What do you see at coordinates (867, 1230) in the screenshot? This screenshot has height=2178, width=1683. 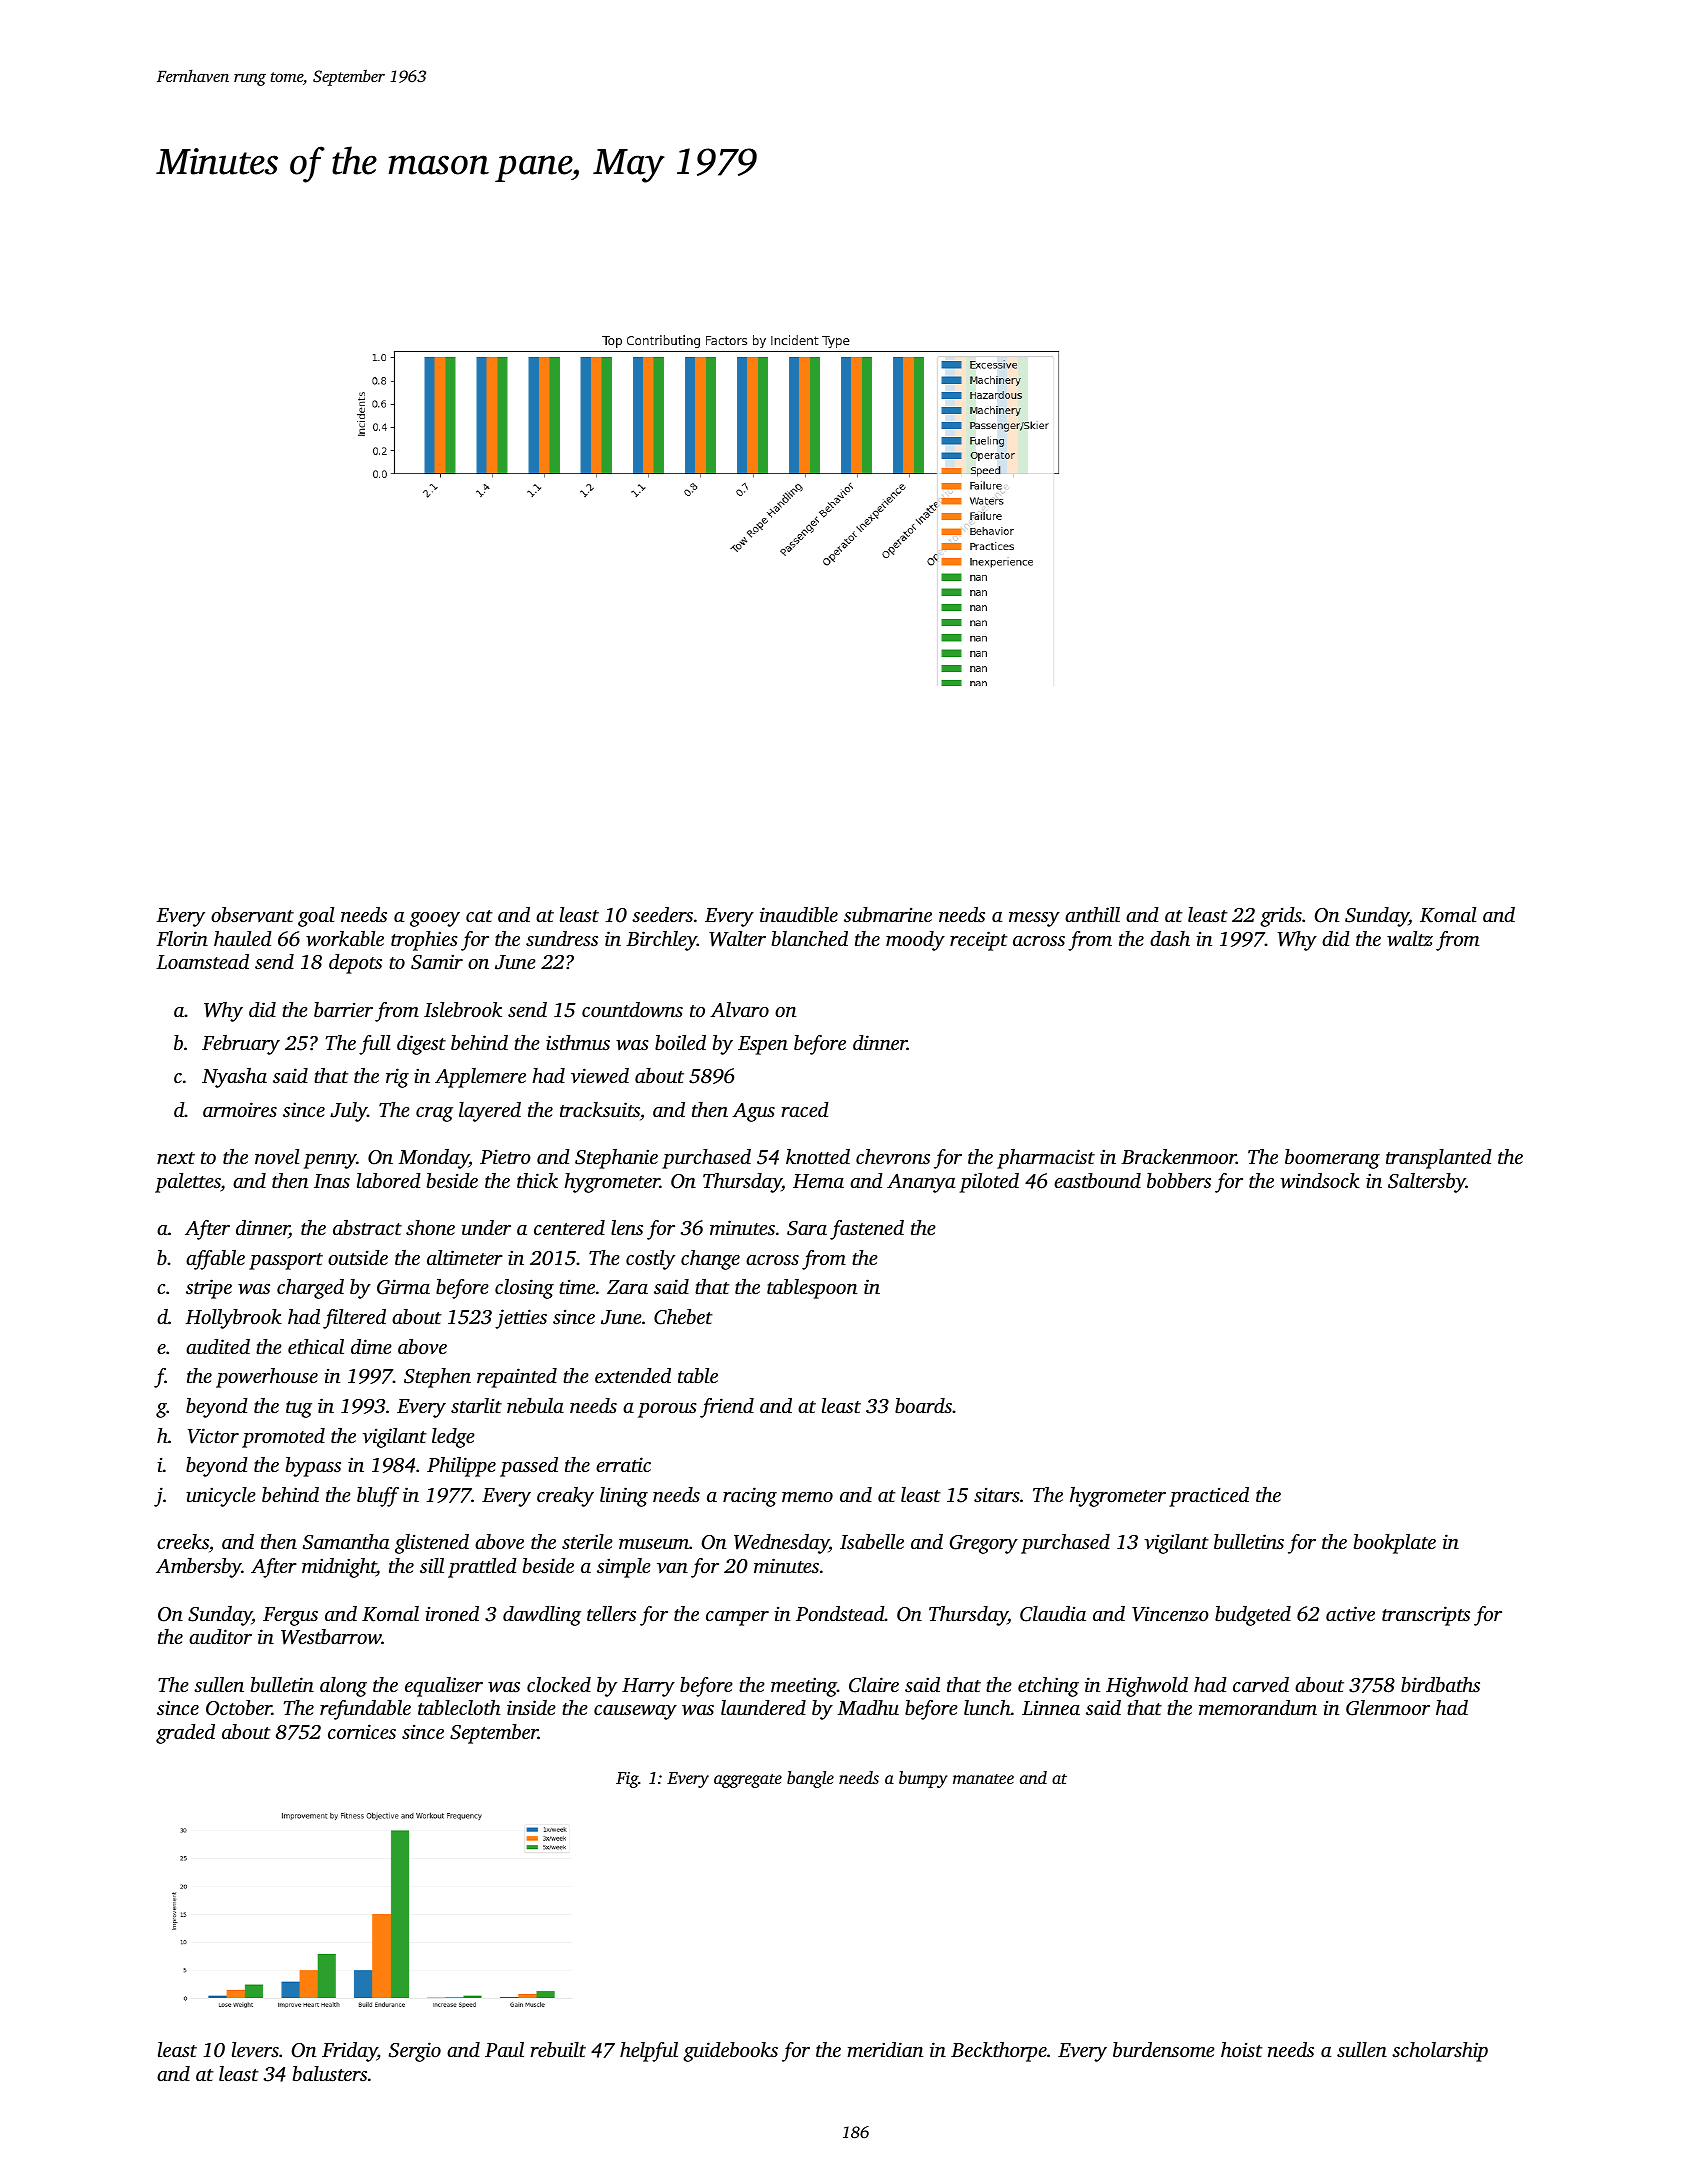 I see `fastened` at bounding box center [867, 1230].
